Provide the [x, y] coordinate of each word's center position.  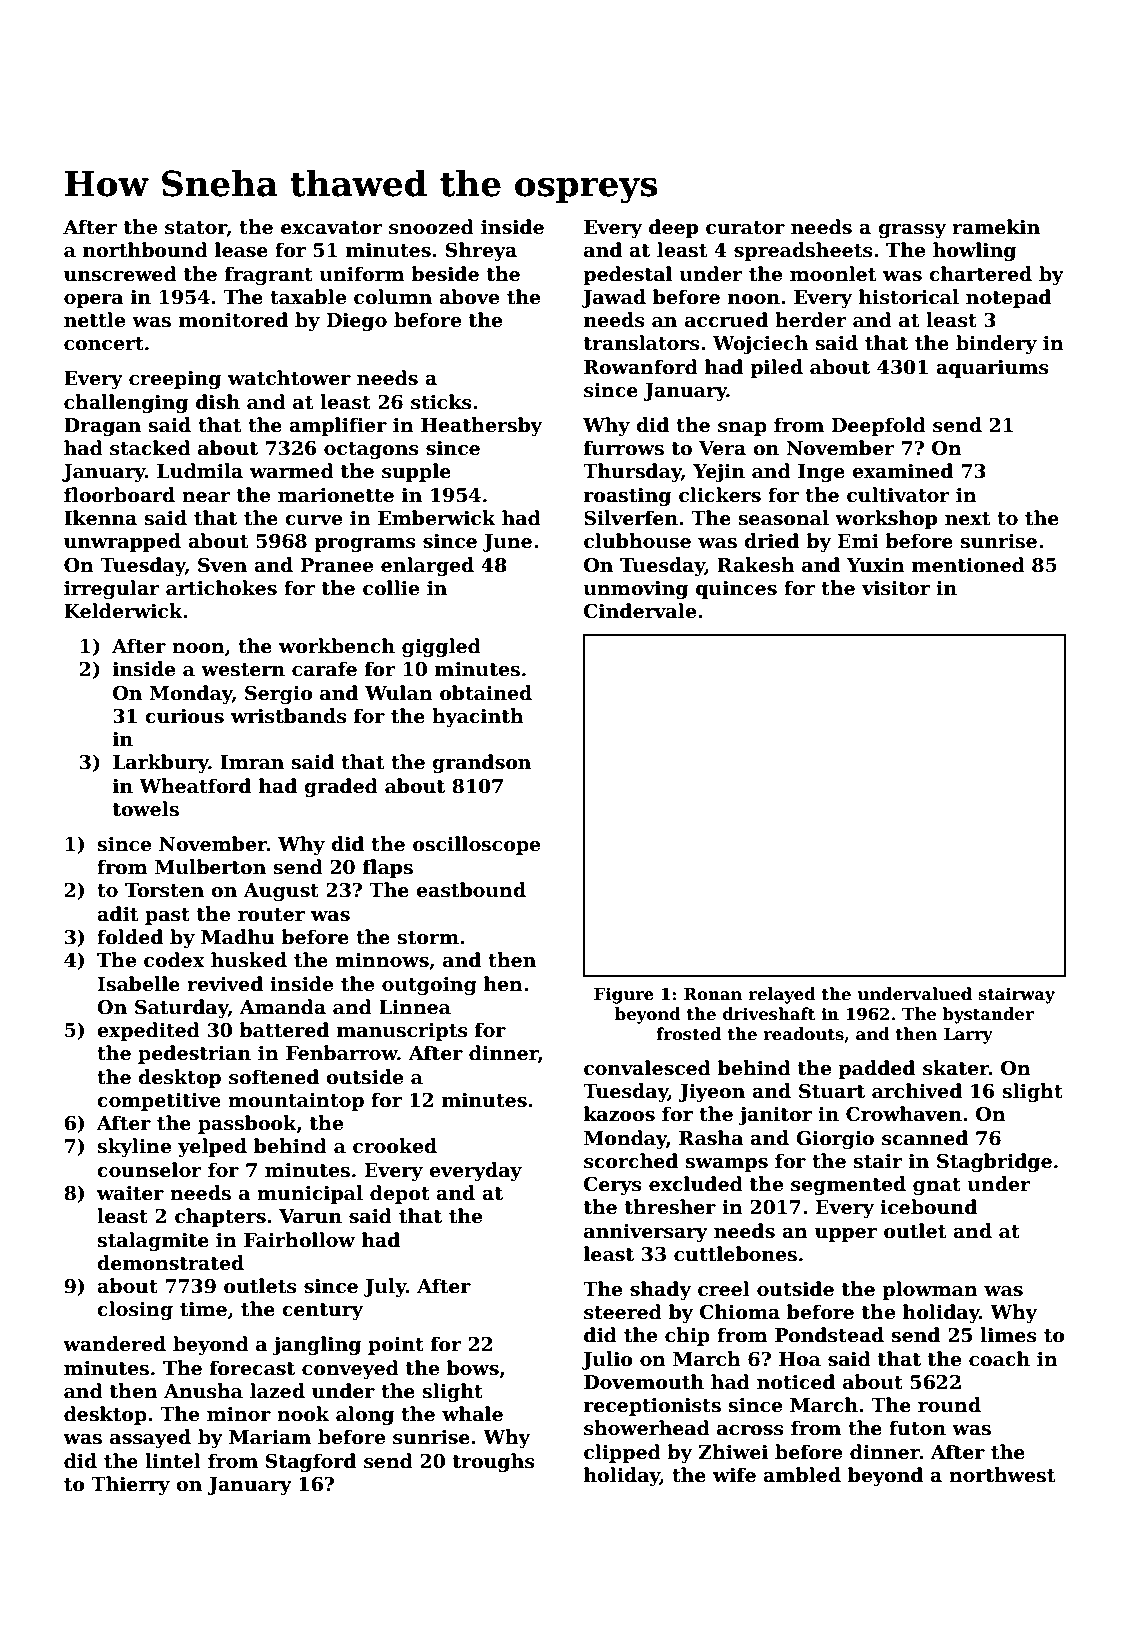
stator [196, 229]
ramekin [996, 227]
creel [724, 1289]
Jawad [614, 298]
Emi [858, 541]
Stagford [311, 1462]
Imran [252, 762]
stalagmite [153, 1241]
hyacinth [478, 717]
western [243, 670]
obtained [486, 693]
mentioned [968, 565]
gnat [937, 1186]
